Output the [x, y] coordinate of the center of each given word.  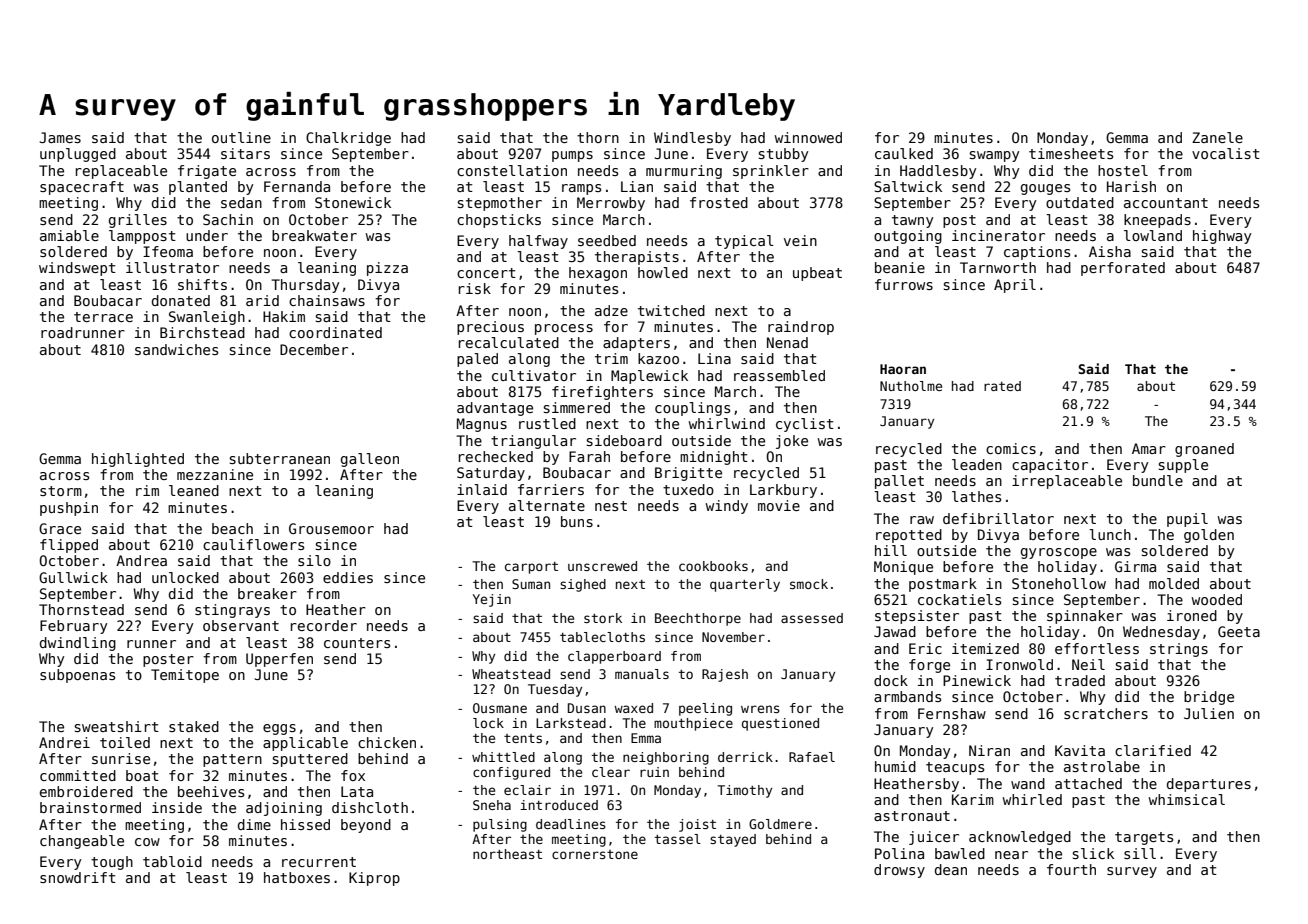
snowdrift [78, 877]
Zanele [1217, 137]
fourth [1071, 869]
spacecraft [82, 188]
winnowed [808, 137]
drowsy [899, 871]
